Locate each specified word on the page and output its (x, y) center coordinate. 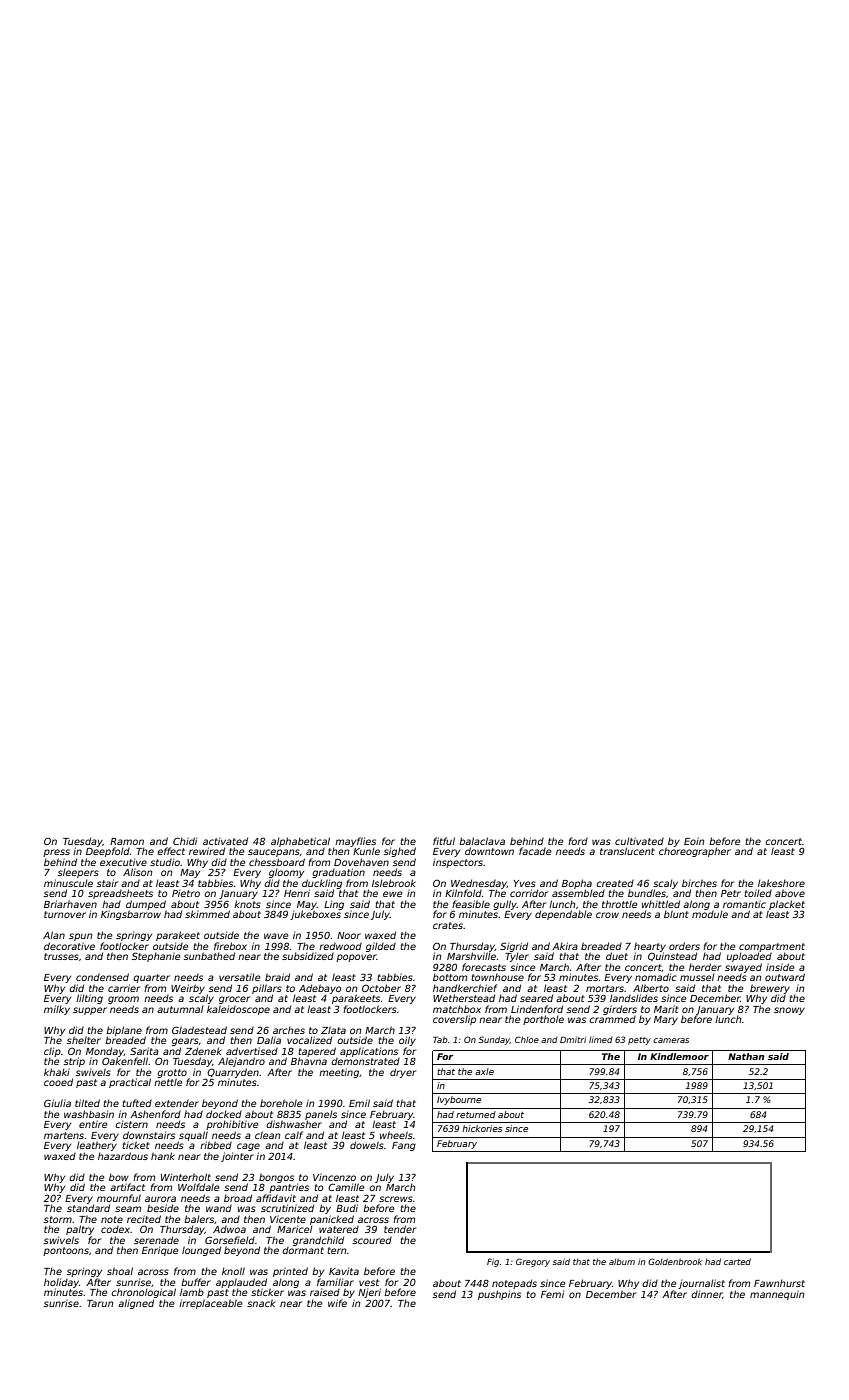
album (622, 1261)
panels (321, 1115)
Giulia (57, 1103)
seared (536, 998)
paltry (80, 1230)
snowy (789, 1011)
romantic (744, 904)
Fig (493, 1262)
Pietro (186, 893)
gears (185, 1042)
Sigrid (514, 947)
